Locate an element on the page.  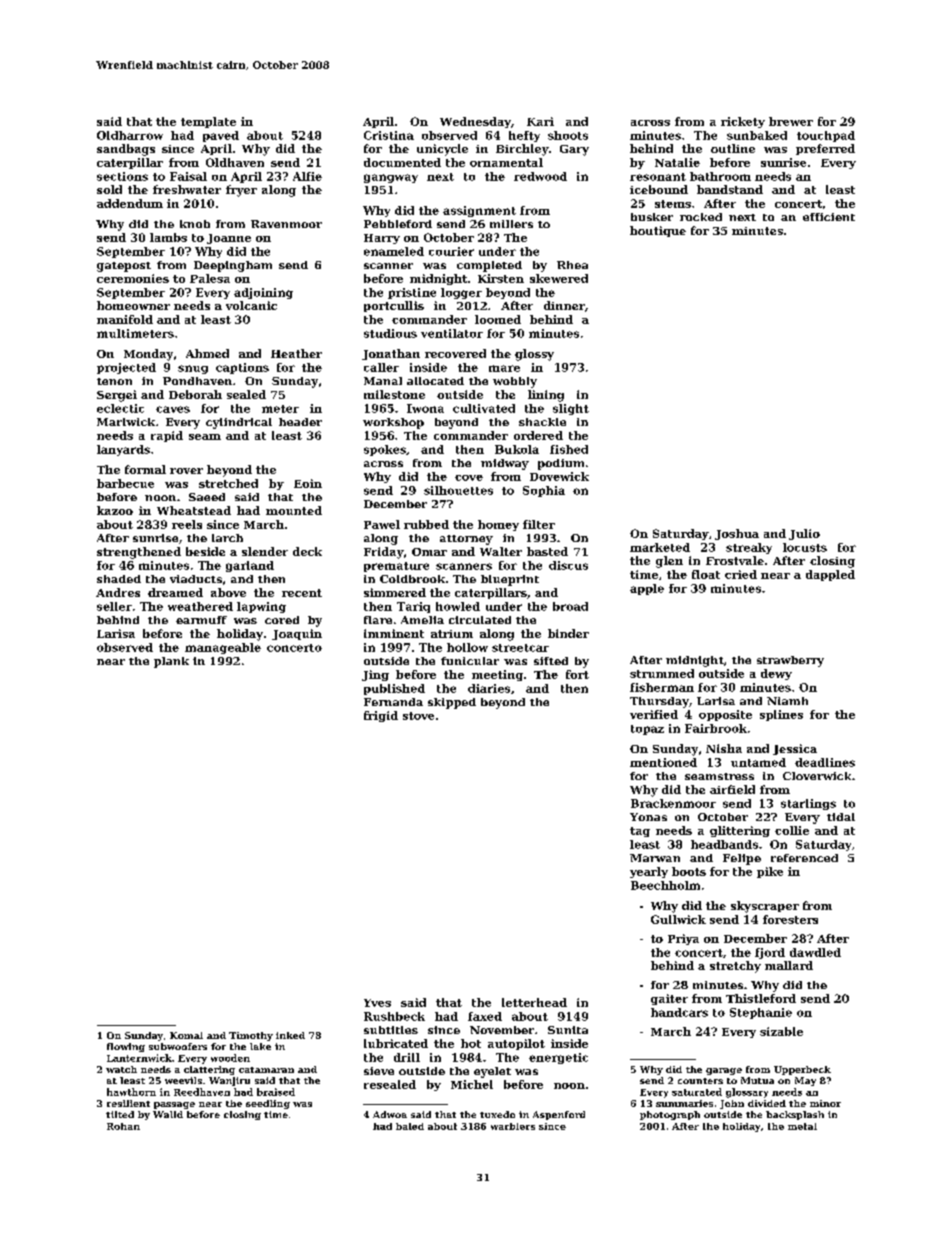
redwood is located at coordinates (540, 176).
